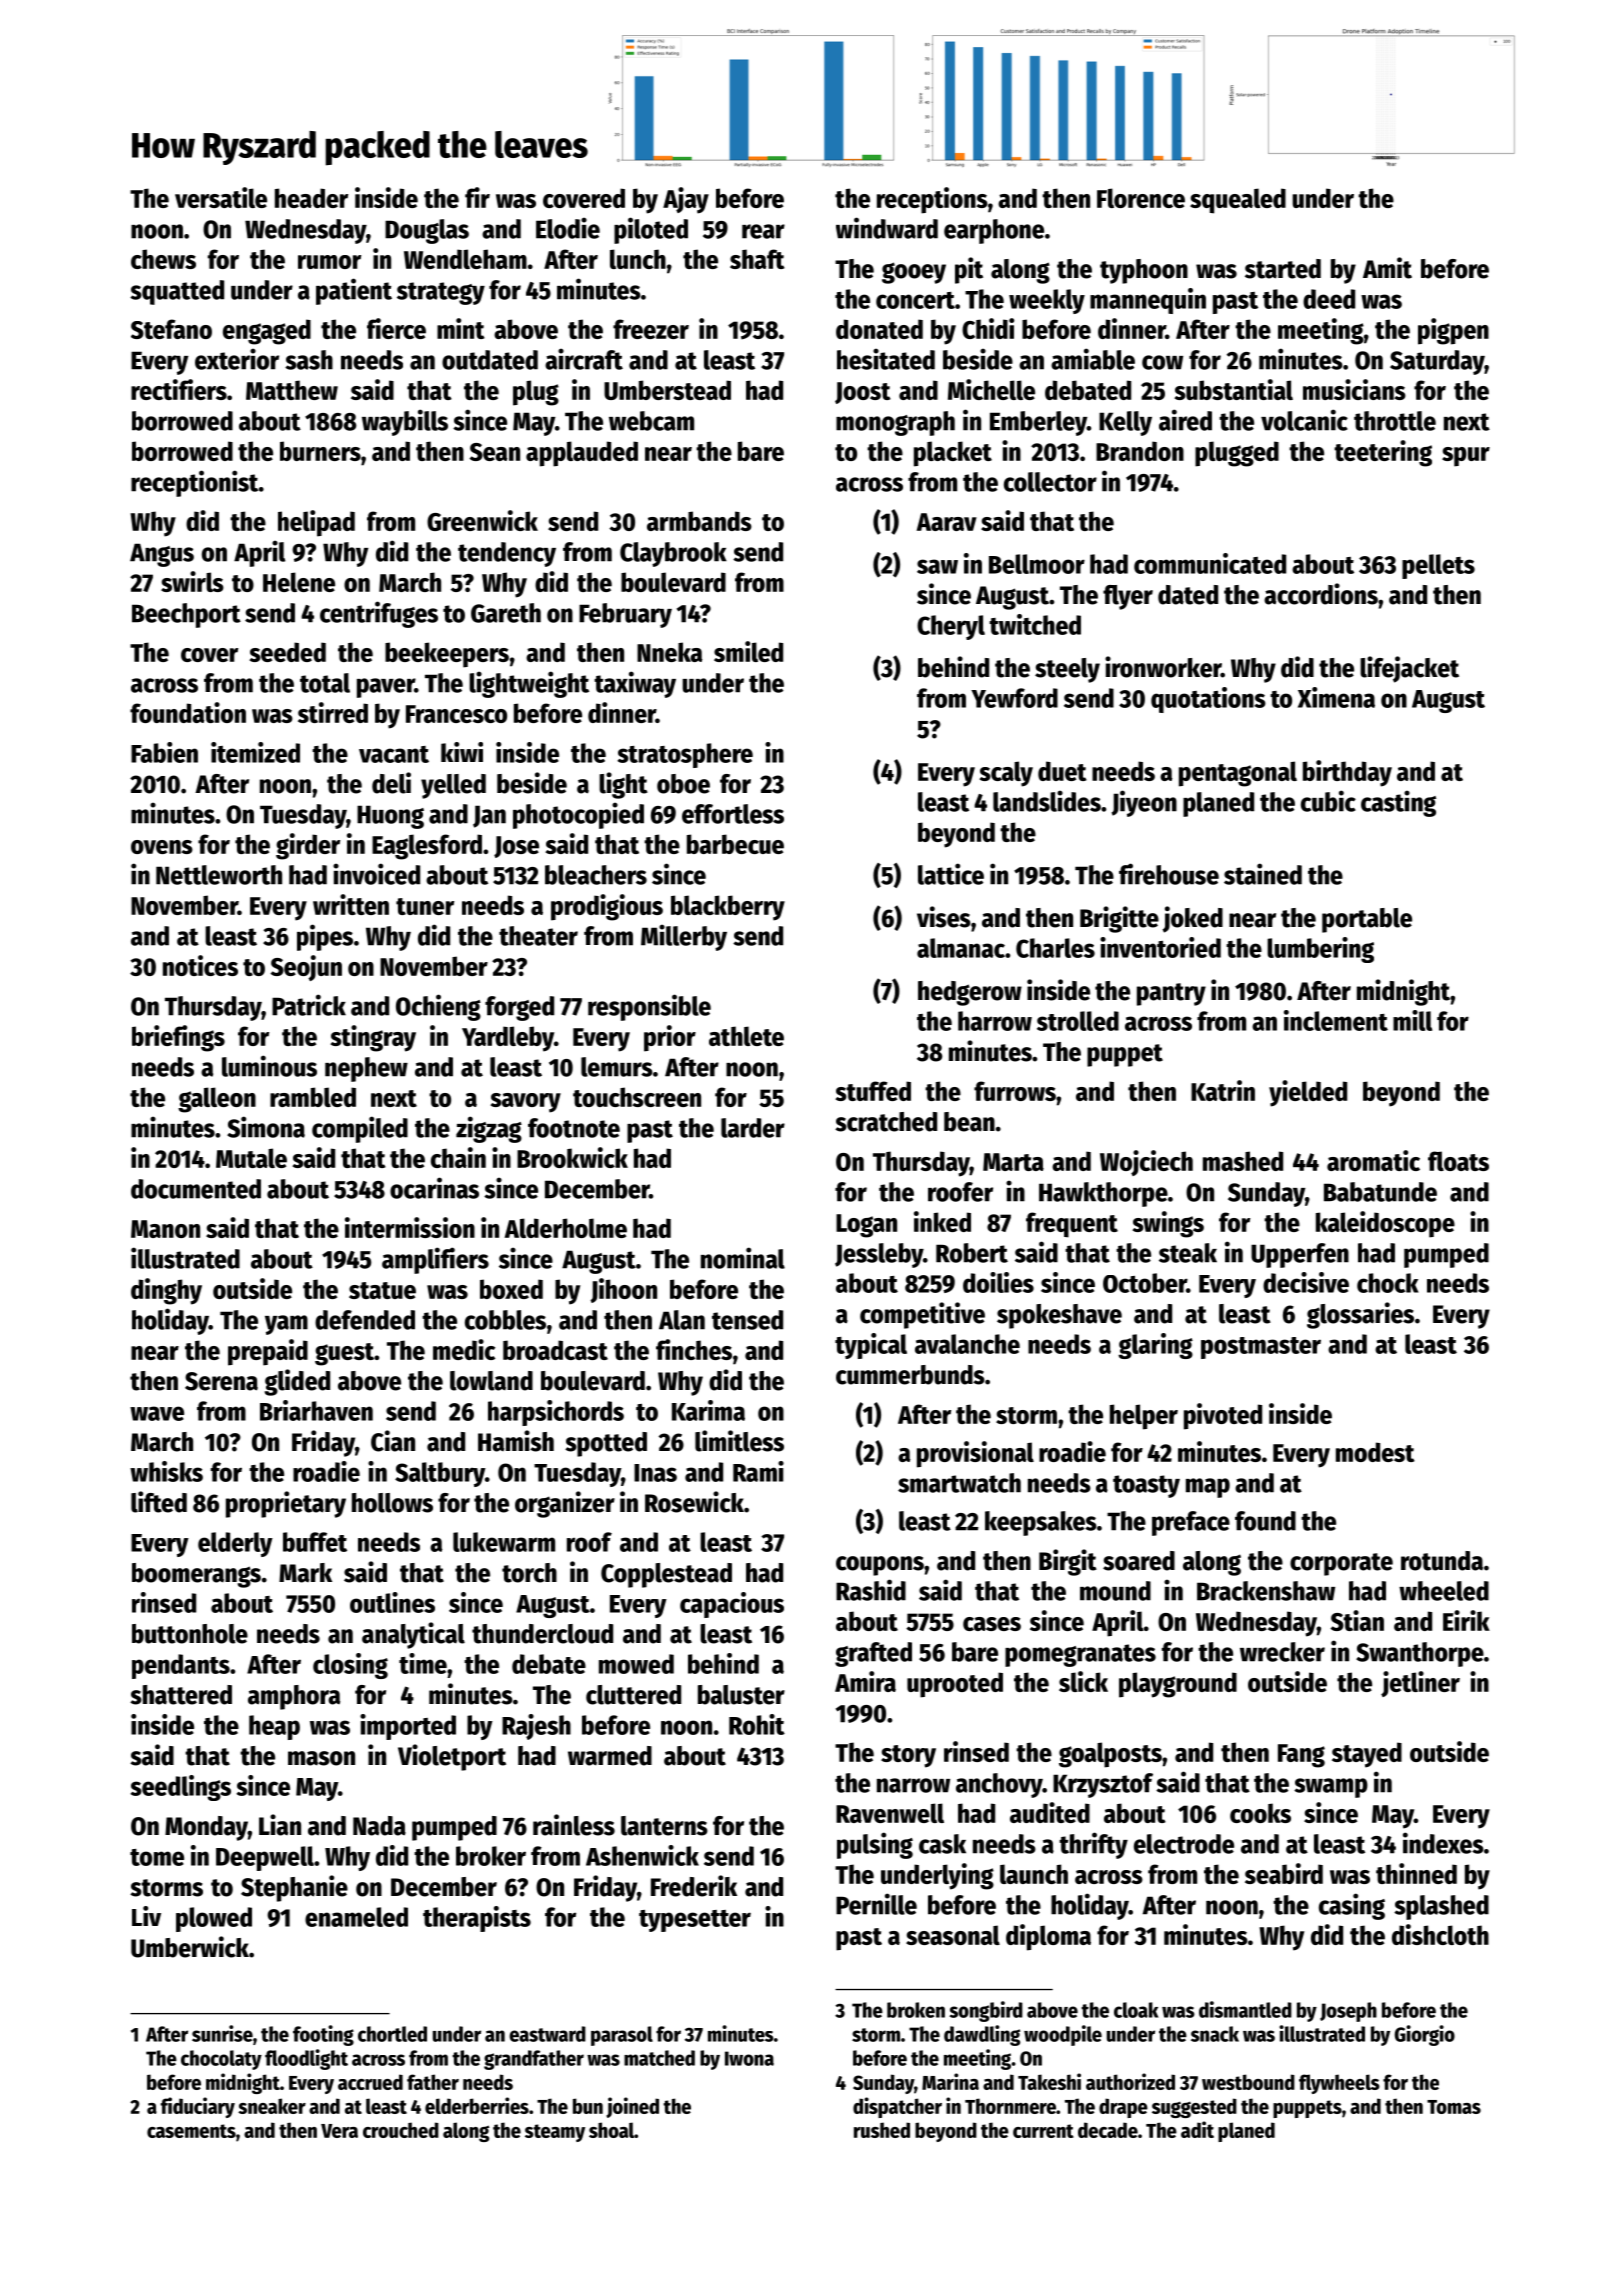 The height and width of the screenshot is (2292, 1620). I want to click on therapists, so click(477, 1919).
